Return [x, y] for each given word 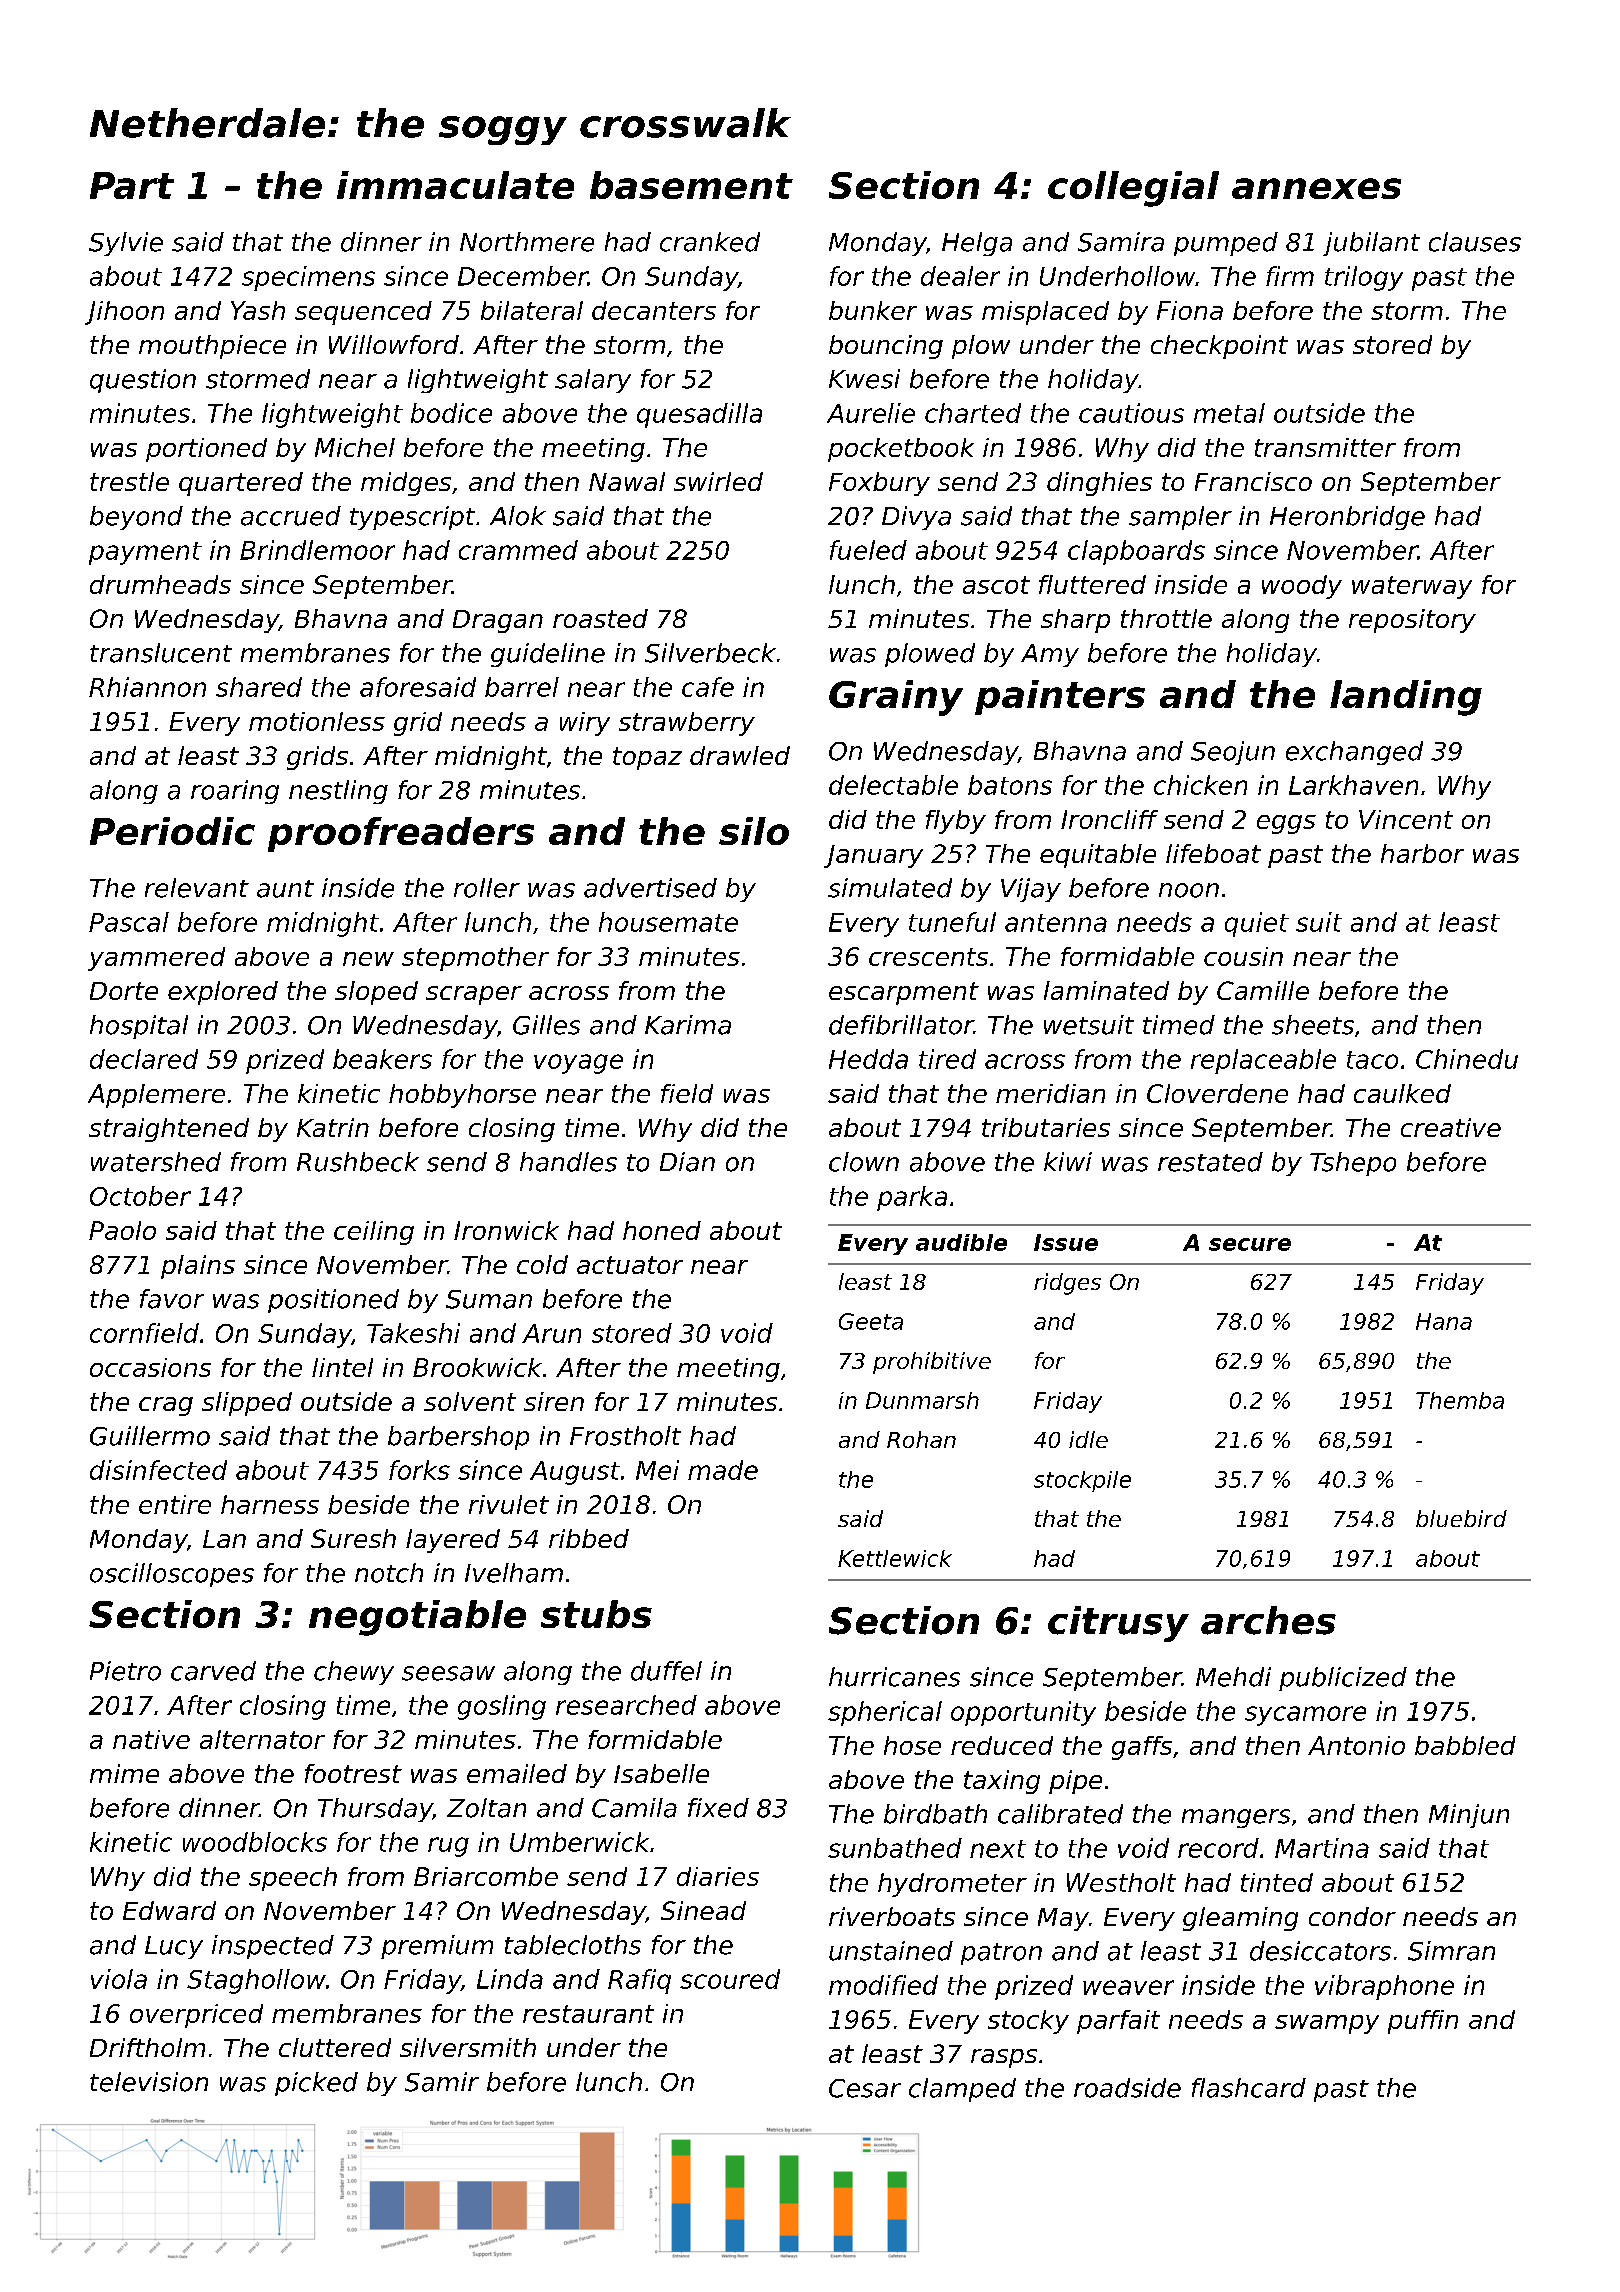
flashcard [1249, 2088]
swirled [718, 481]
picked [316, 2084]
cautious [1131, 413]
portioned [206, 450]
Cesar [865, 2088]
